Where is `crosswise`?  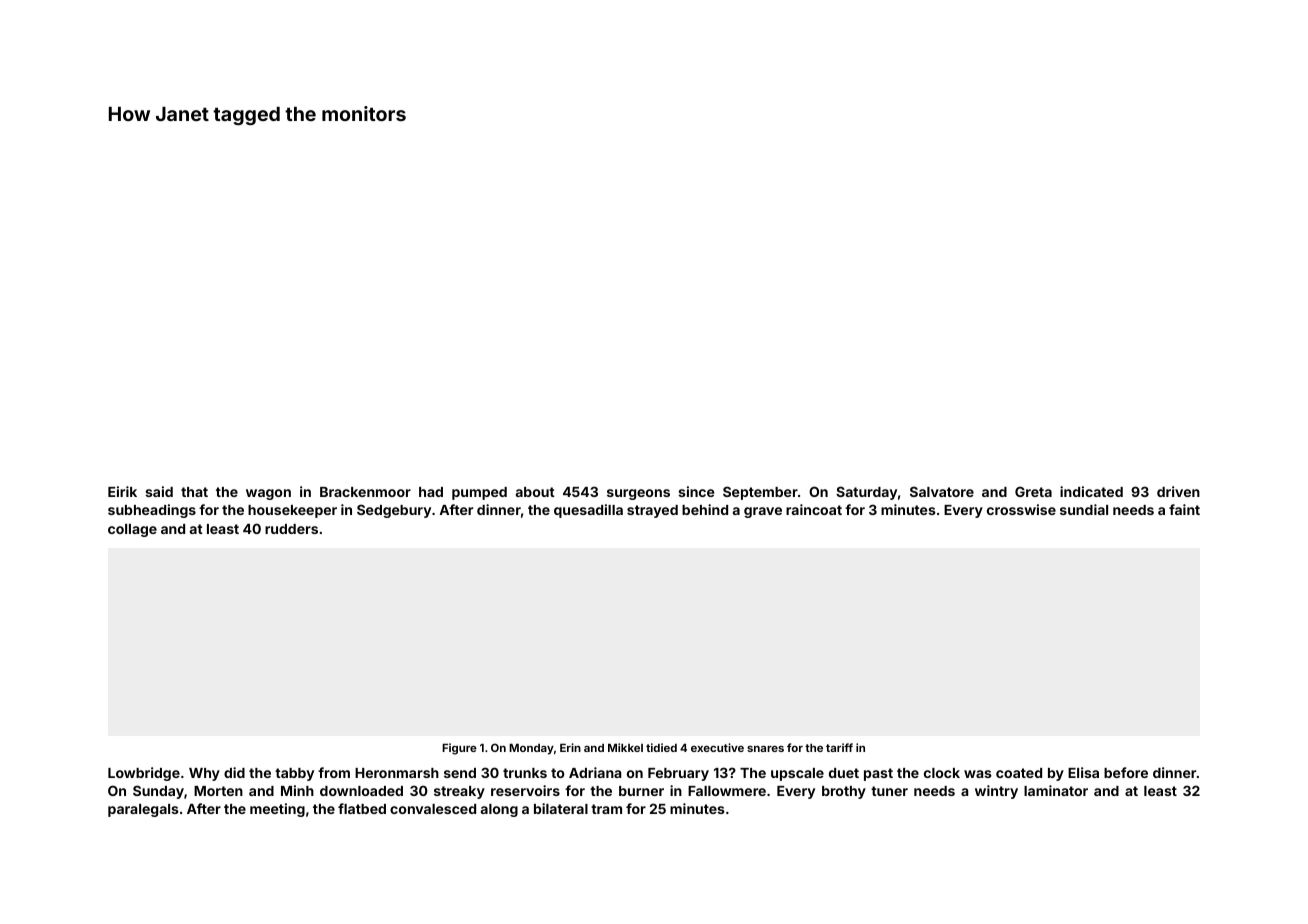 crosswise is located at coordinates (1021, 509).
